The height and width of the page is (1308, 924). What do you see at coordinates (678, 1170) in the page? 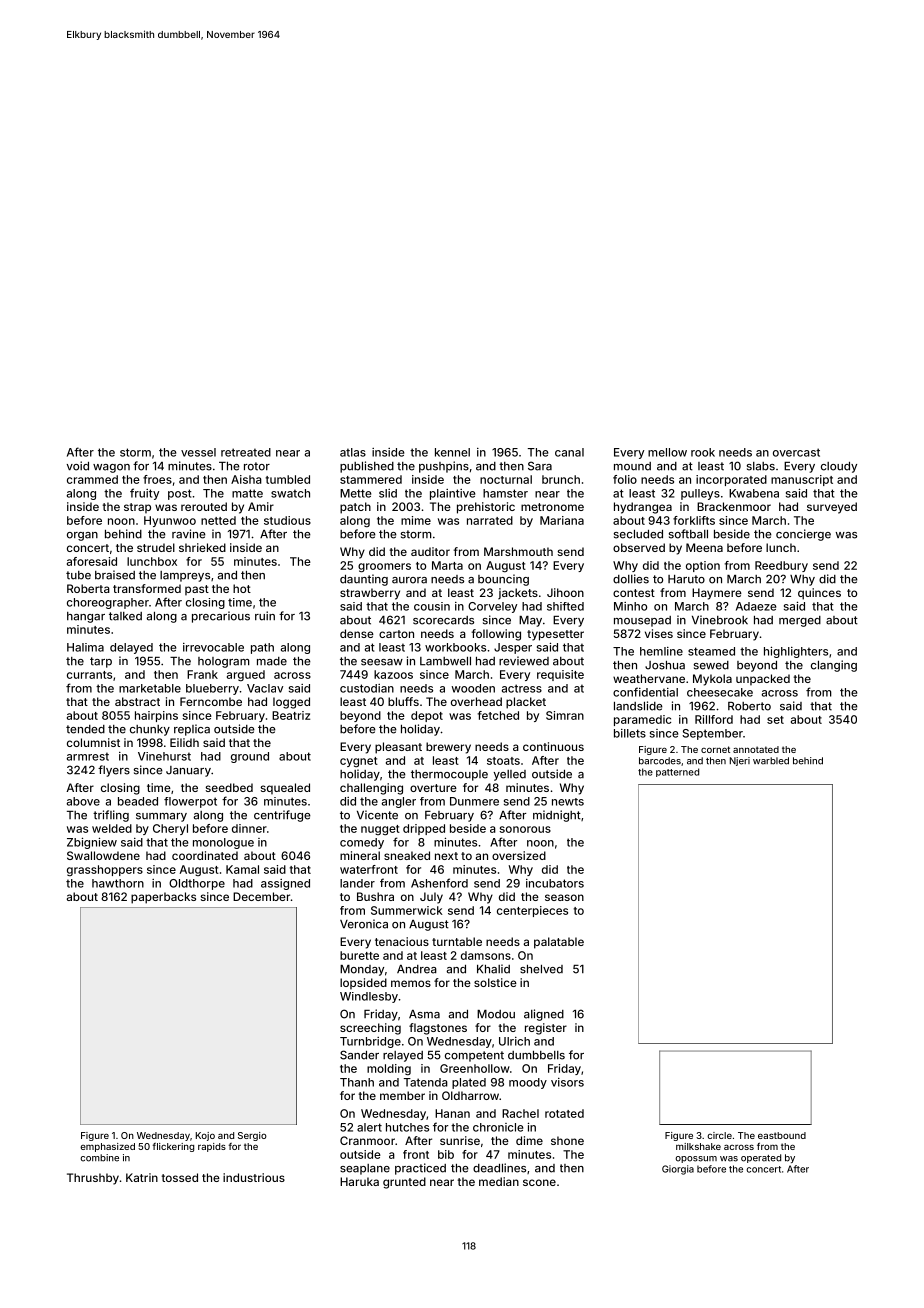
I see `Giorgia` at bounding box center [678, 1170].
